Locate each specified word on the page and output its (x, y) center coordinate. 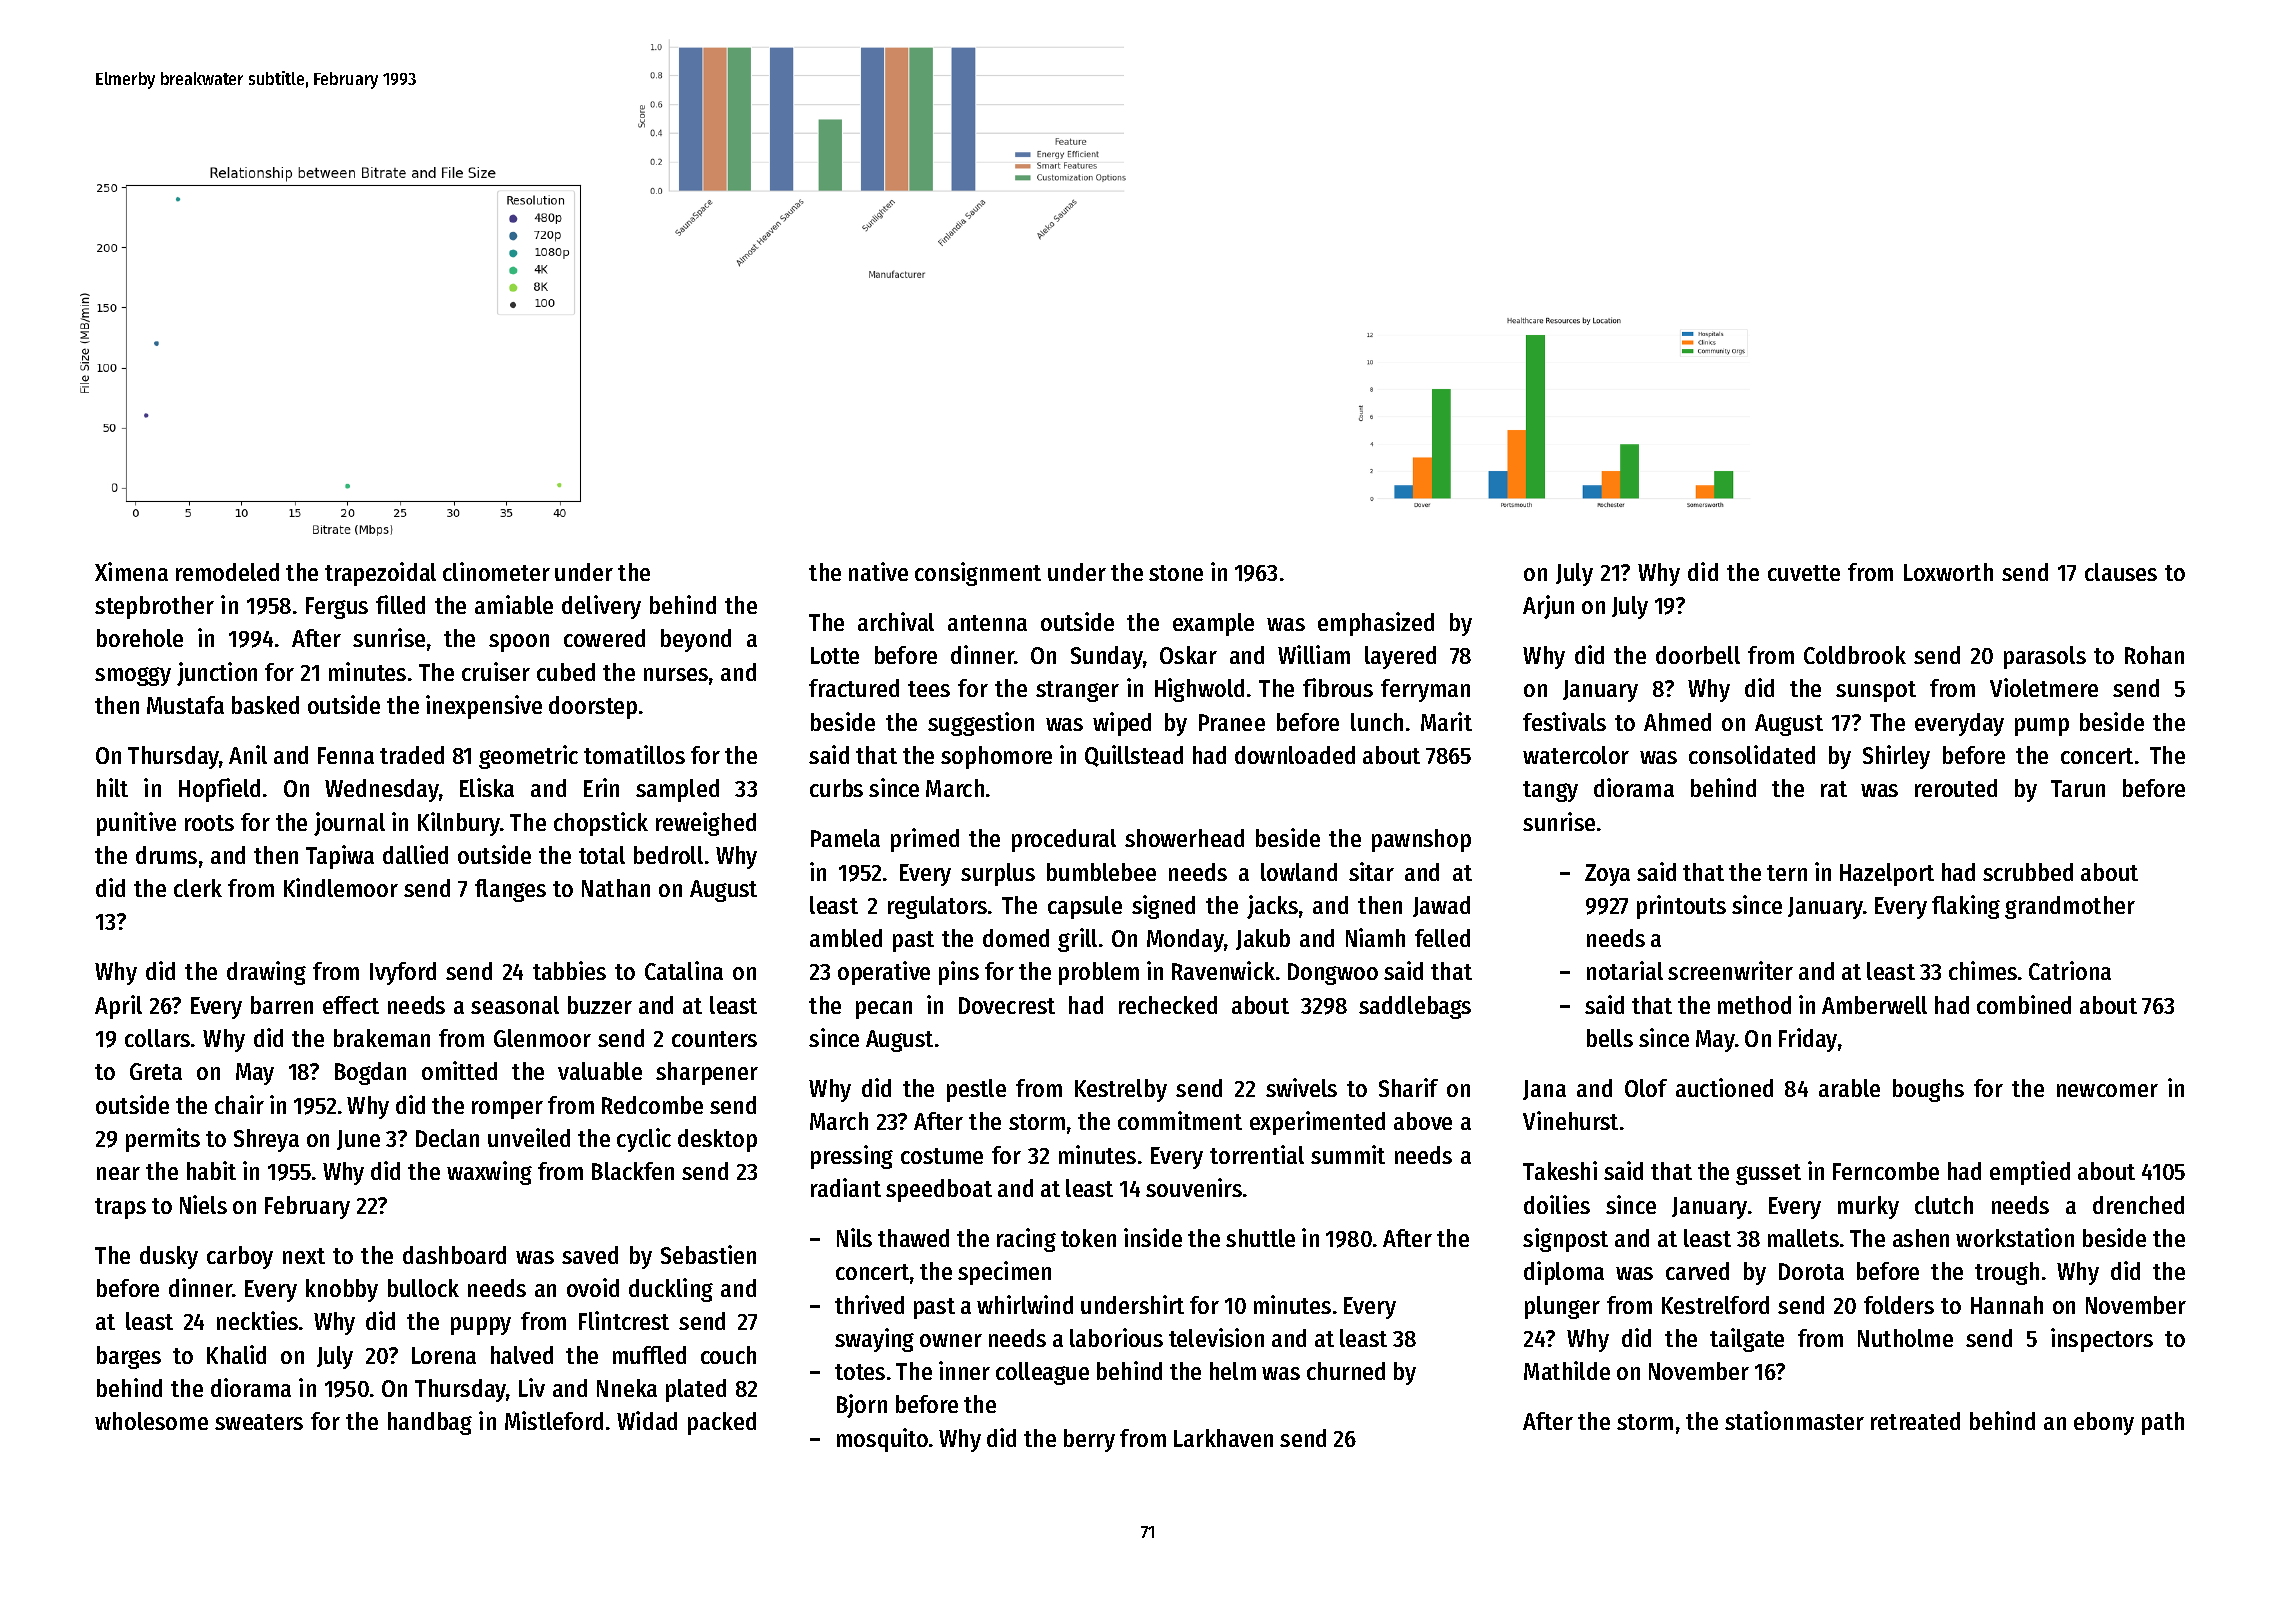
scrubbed (2028, 872)
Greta (156, 1071)
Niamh (1375, 937)
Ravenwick (1223, 970)
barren (282, 1005)
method (1754, 1005)
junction (217, 674)
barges (129, 1357)
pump (2042, 727)
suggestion (981, 724)
